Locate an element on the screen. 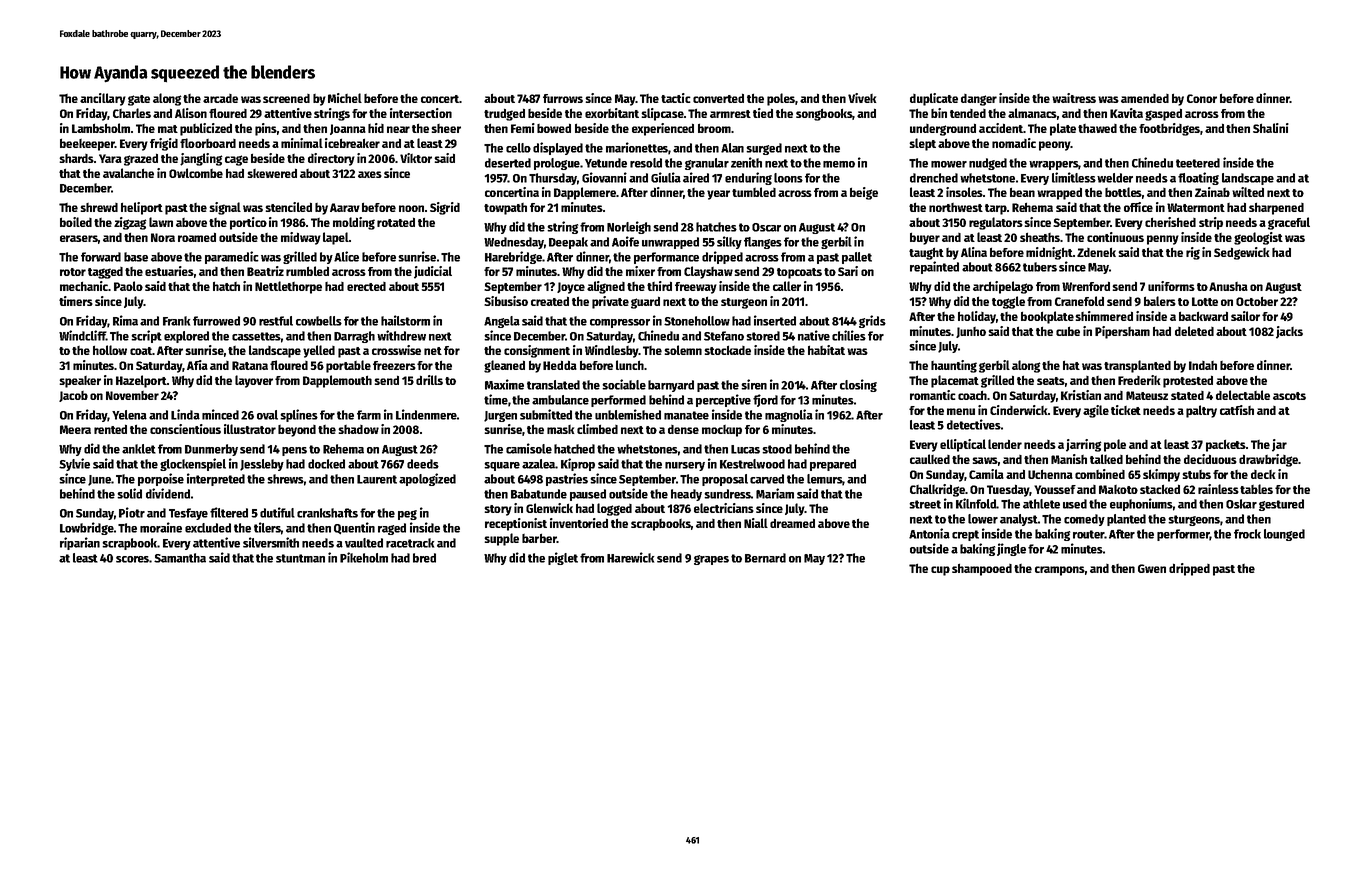 The width and height of the screenshot is (1372, 887). grapes is located at coordinates (711, 560).
